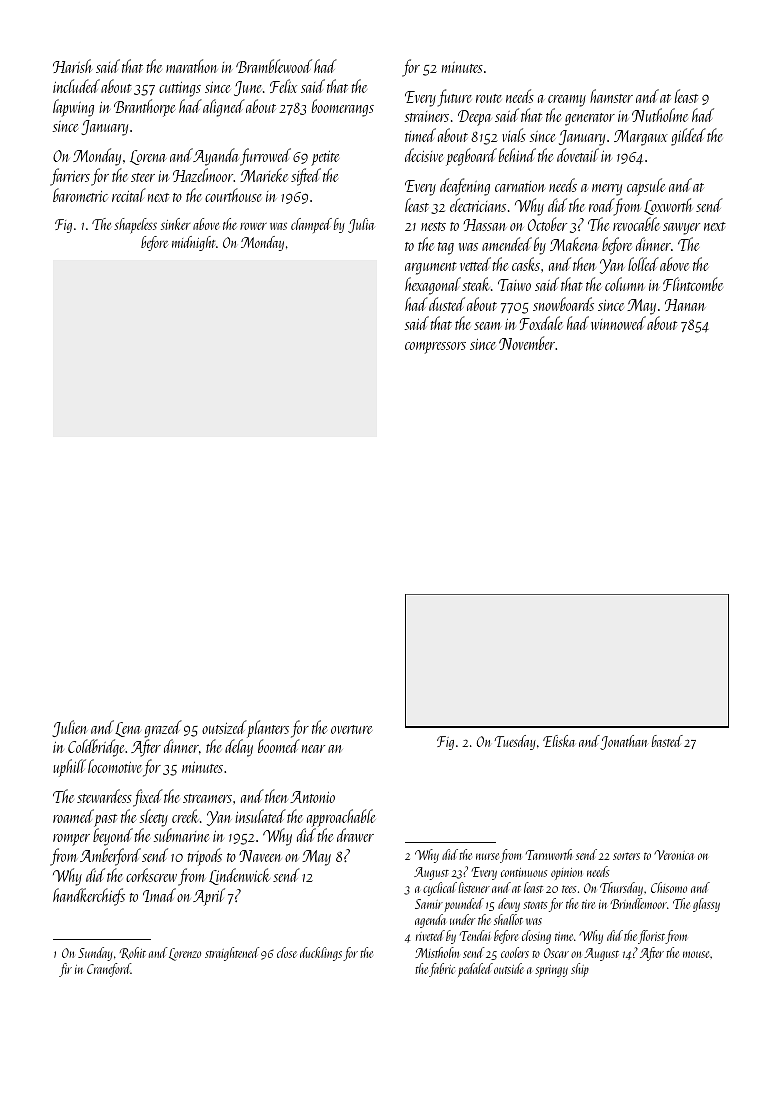 This page has width=782, height=1109. I want to click on winnowed, so click(618, 323).
